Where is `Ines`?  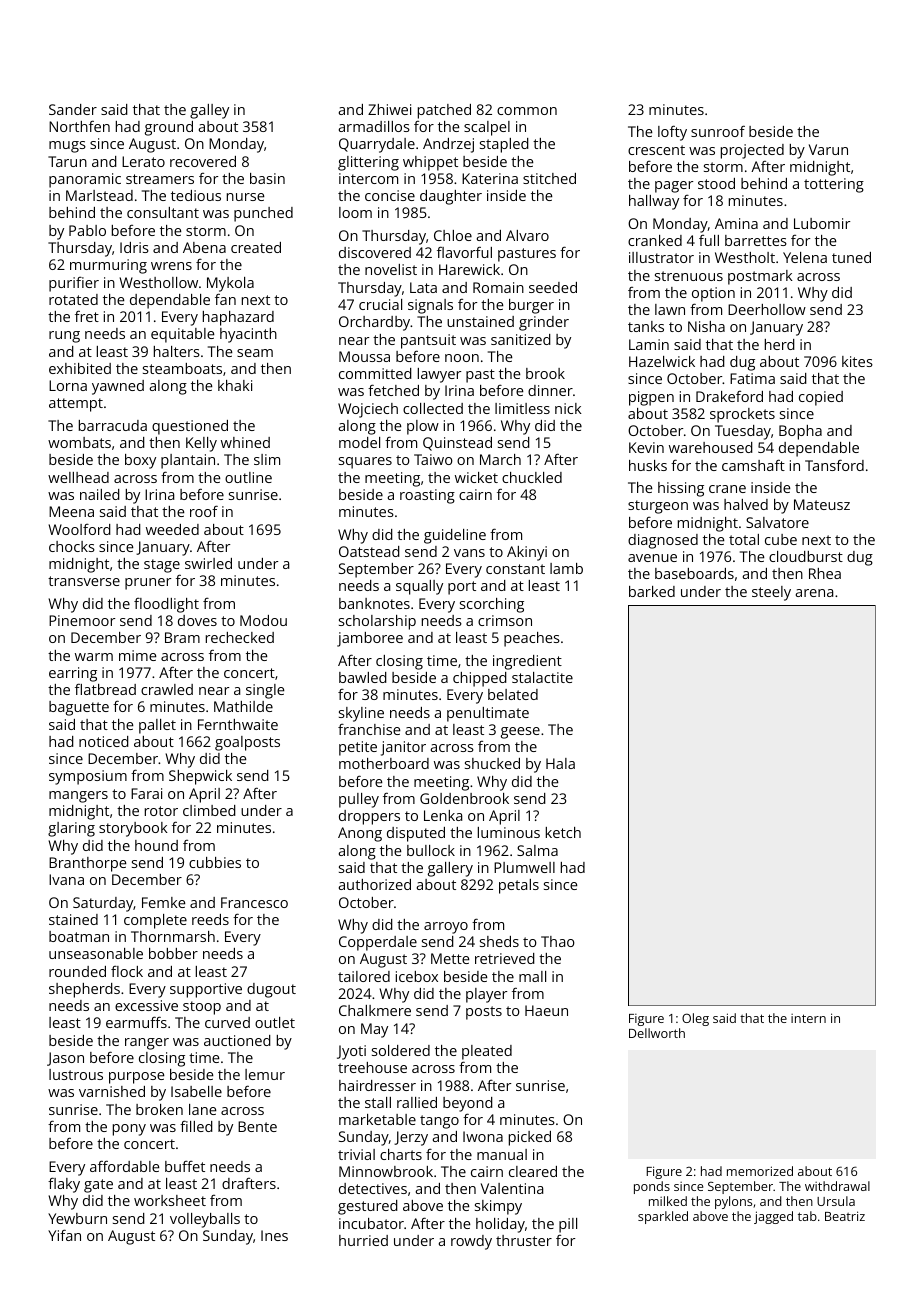
Ines is located at coordinates (274, 1235).
